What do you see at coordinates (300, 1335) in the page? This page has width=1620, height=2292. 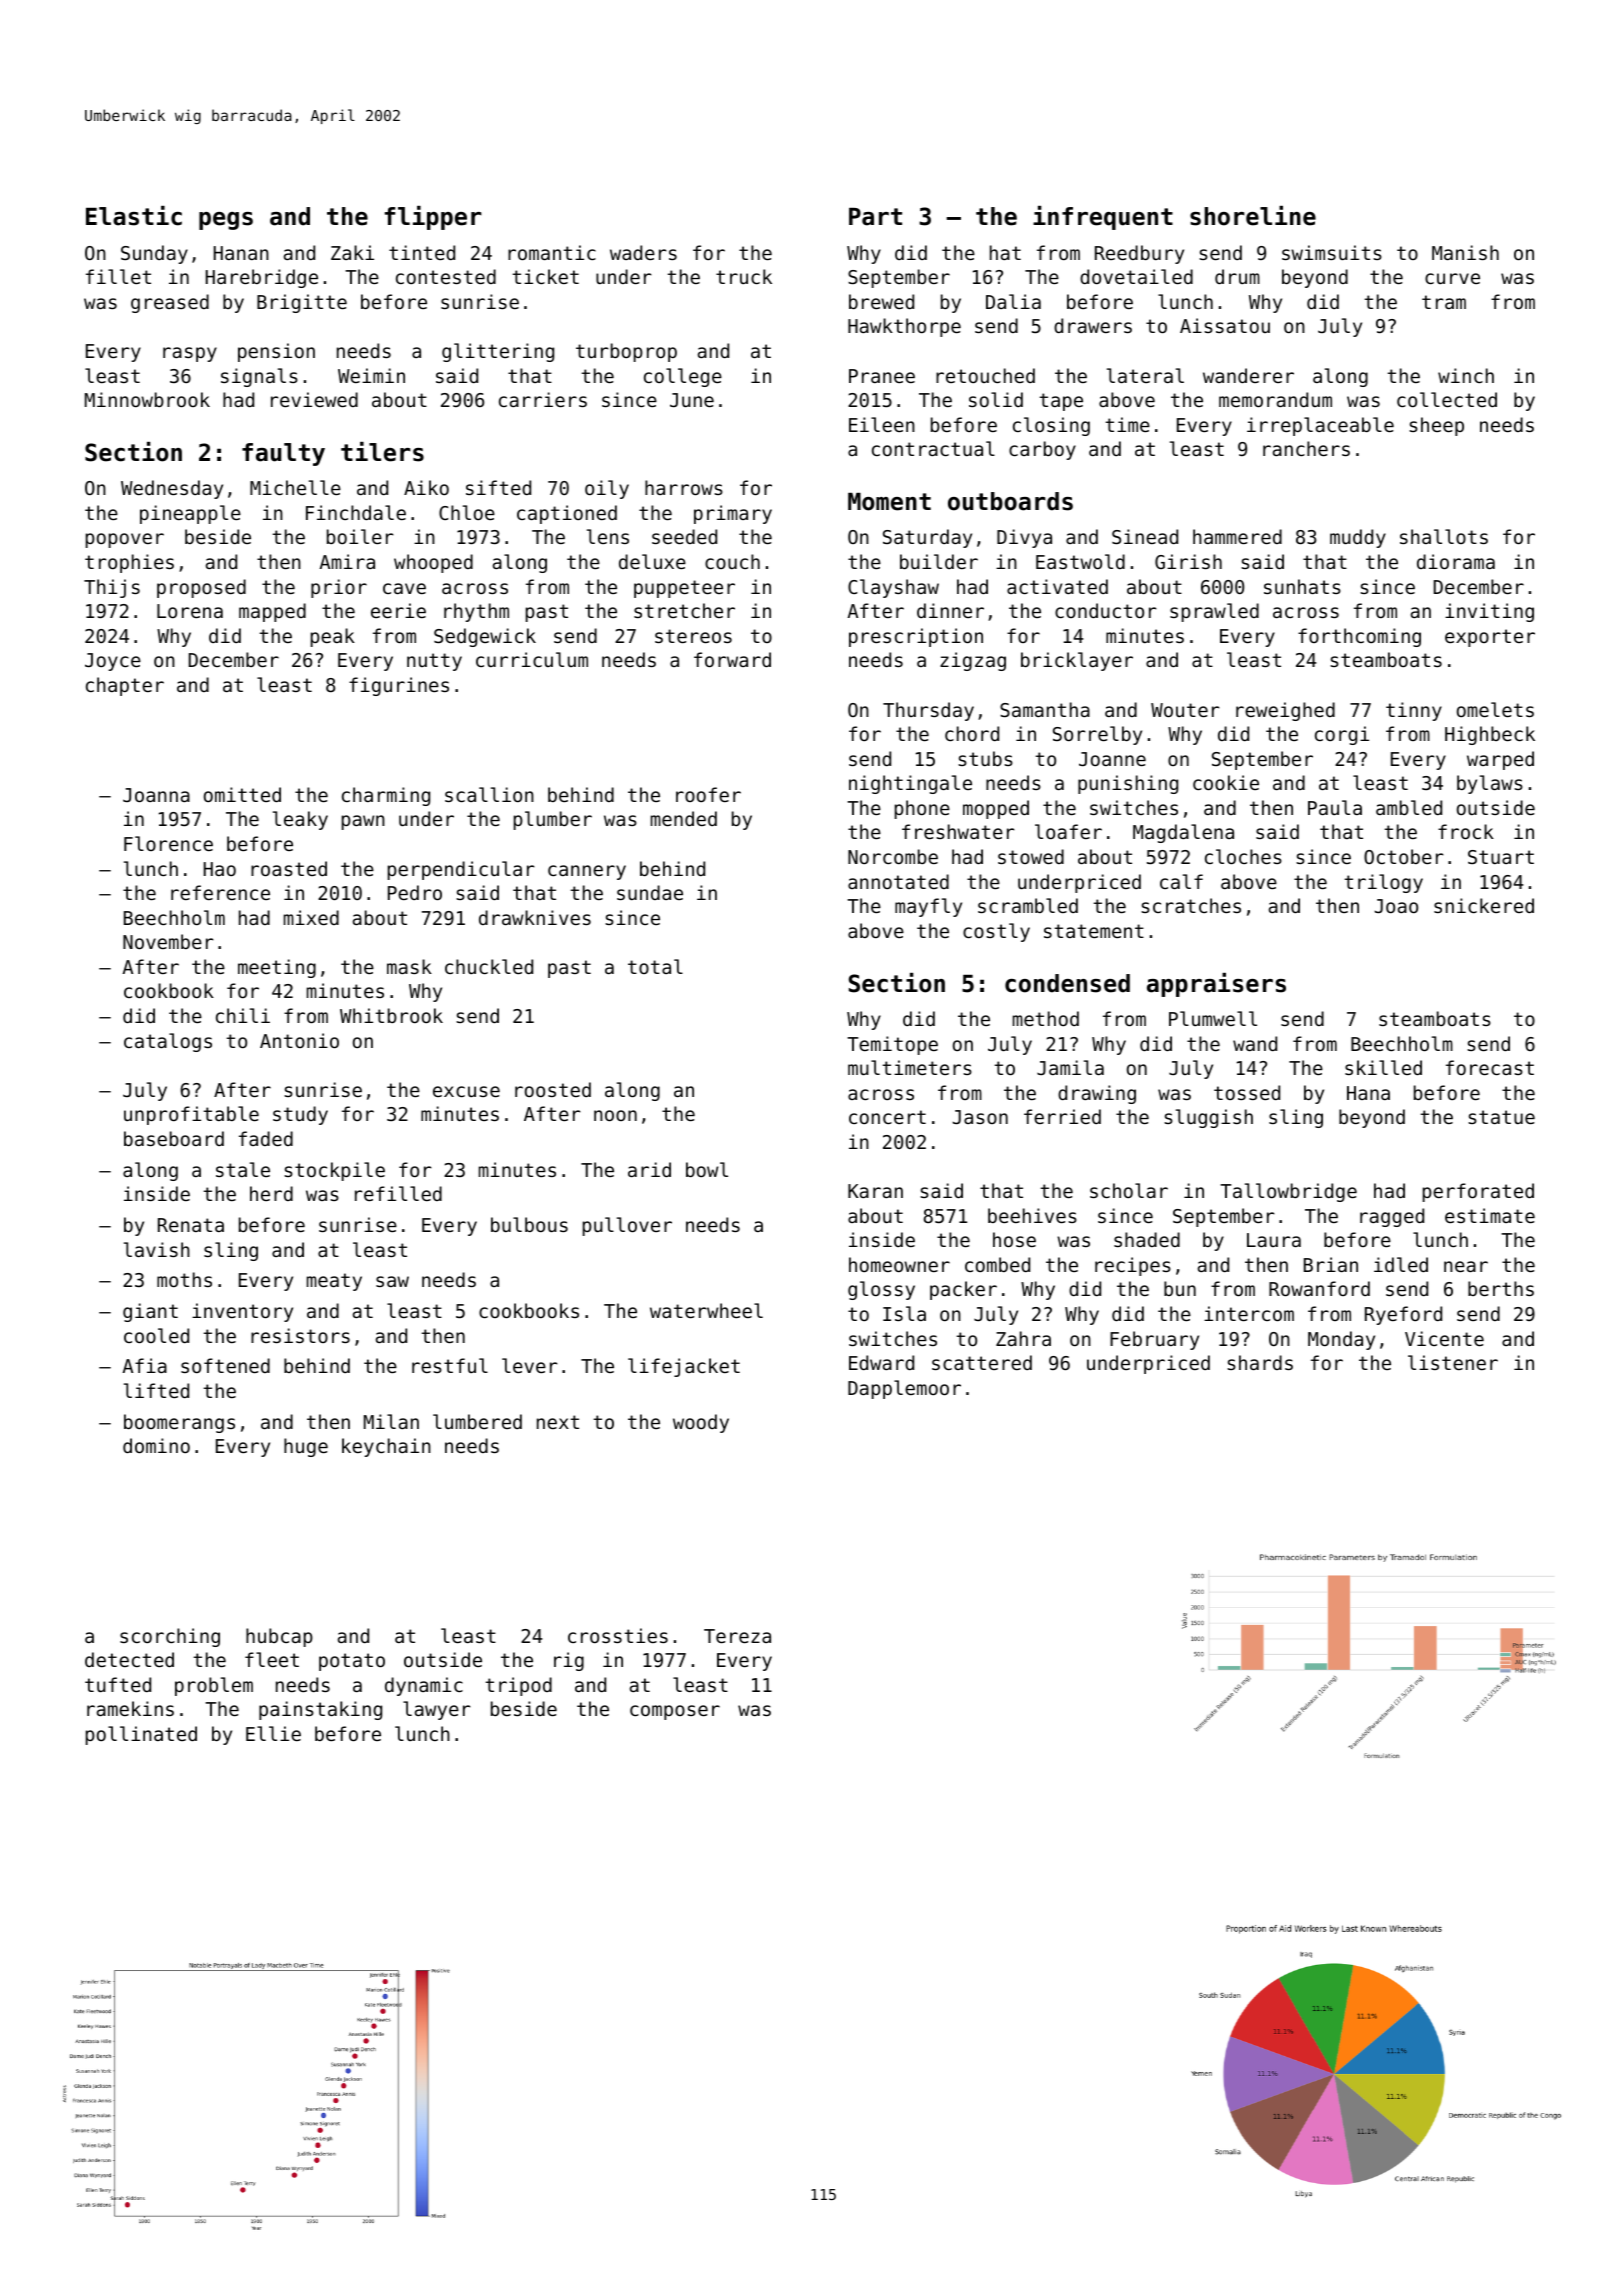 I see `resistors` at bounding box center [300, 1335].
